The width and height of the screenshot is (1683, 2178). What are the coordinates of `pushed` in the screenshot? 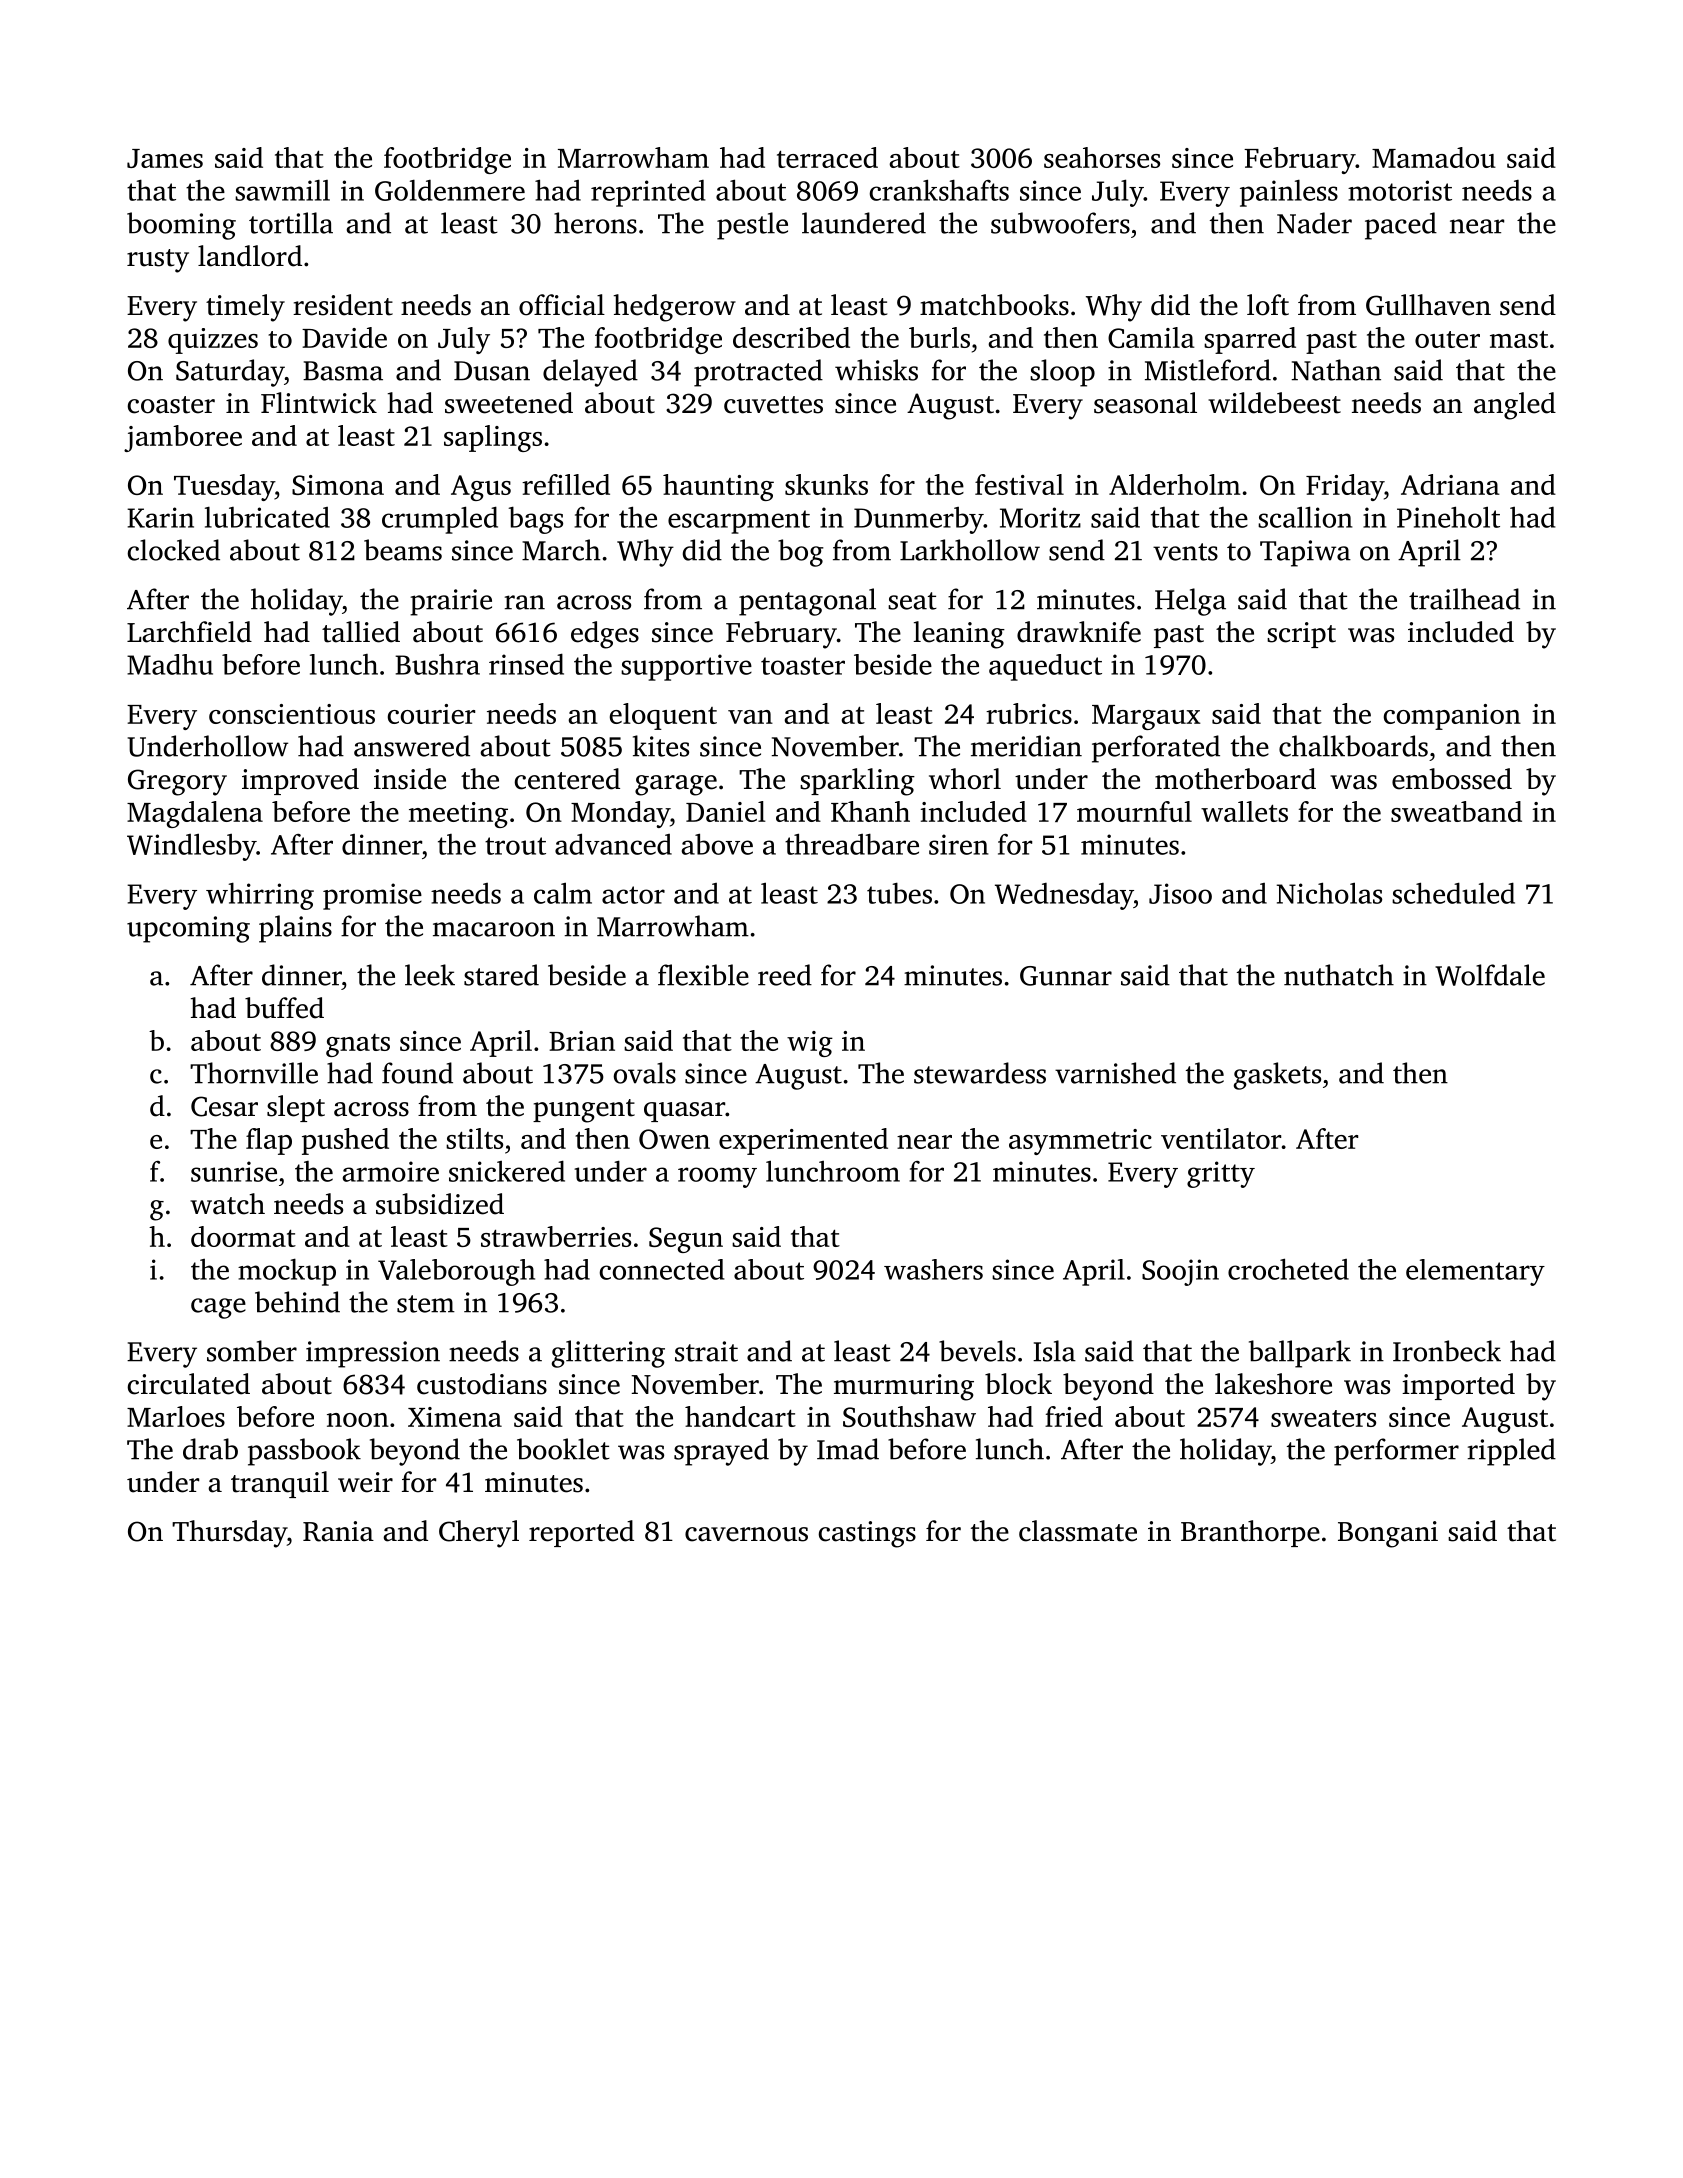 It's located at (345, 1141).
